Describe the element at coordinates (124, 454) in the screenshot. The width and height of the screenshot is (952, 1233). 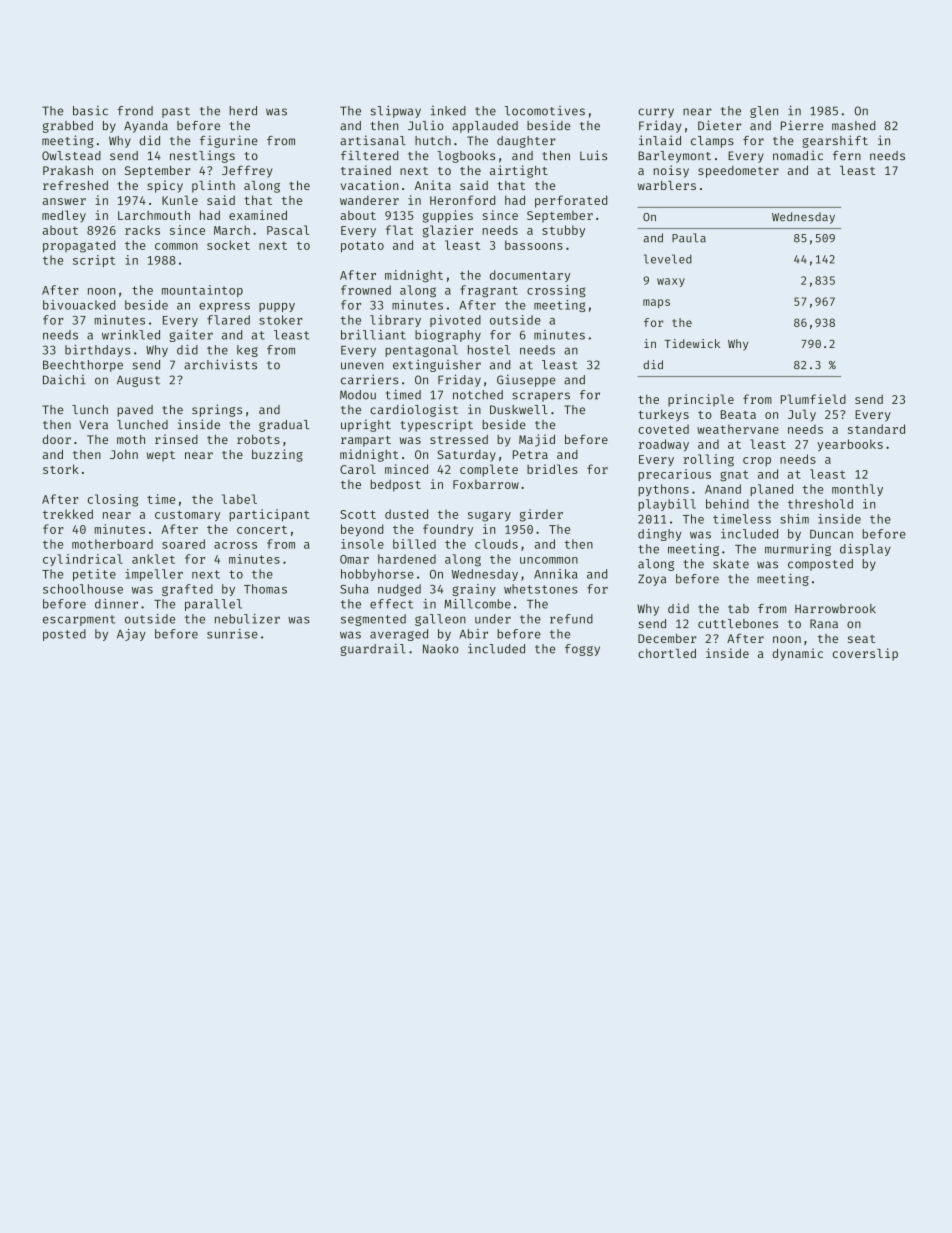
I see `John` at that location.
